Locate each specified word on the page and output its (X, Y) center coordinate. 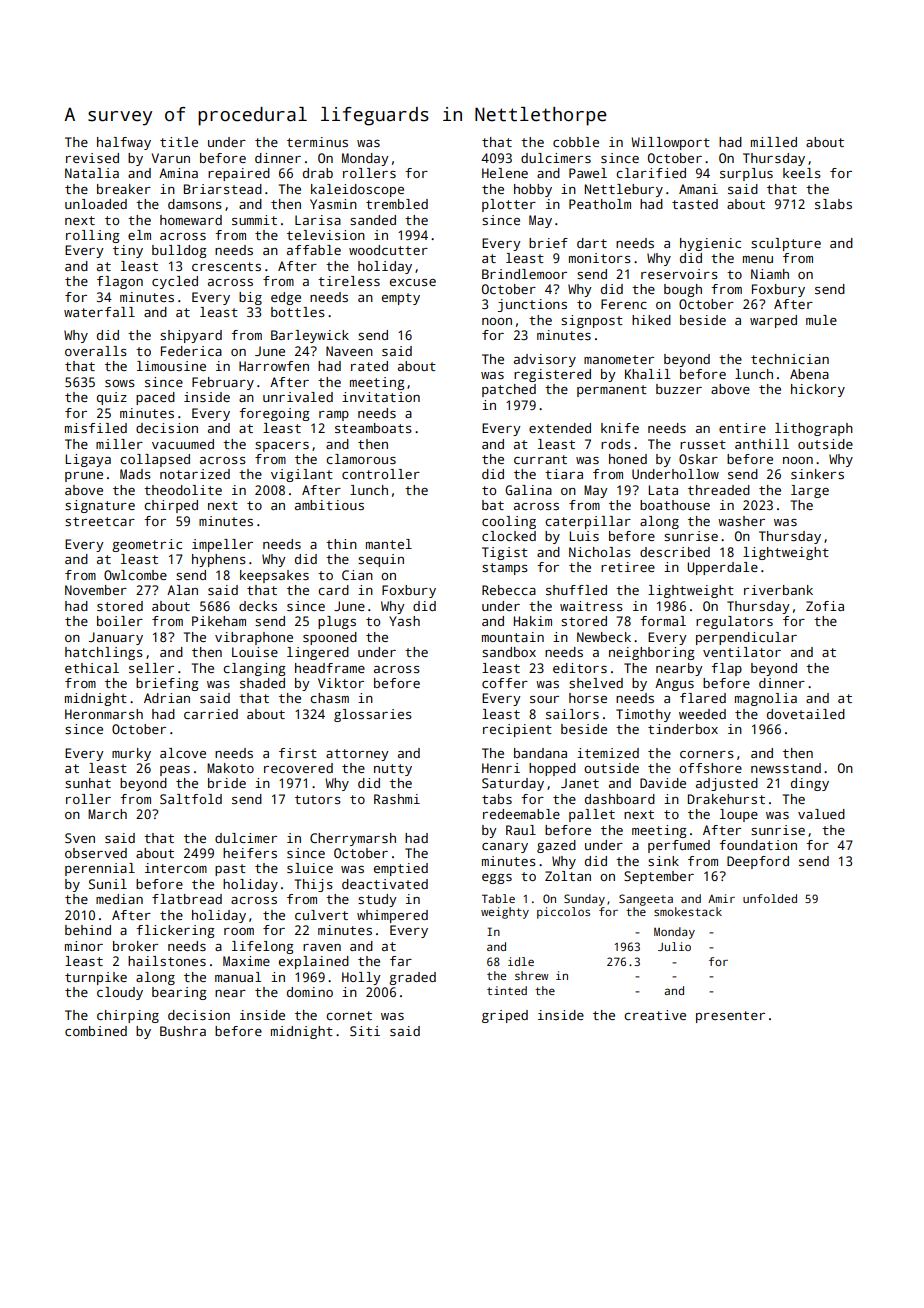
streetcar (100, 521)
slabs (833, 204)
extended (560, 428)
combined (96, 1031)
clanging (254, 669)
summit (254, 220)
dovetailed (806, 714)
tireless (349, 281)
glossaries (373, 715)
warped (773, 321)
